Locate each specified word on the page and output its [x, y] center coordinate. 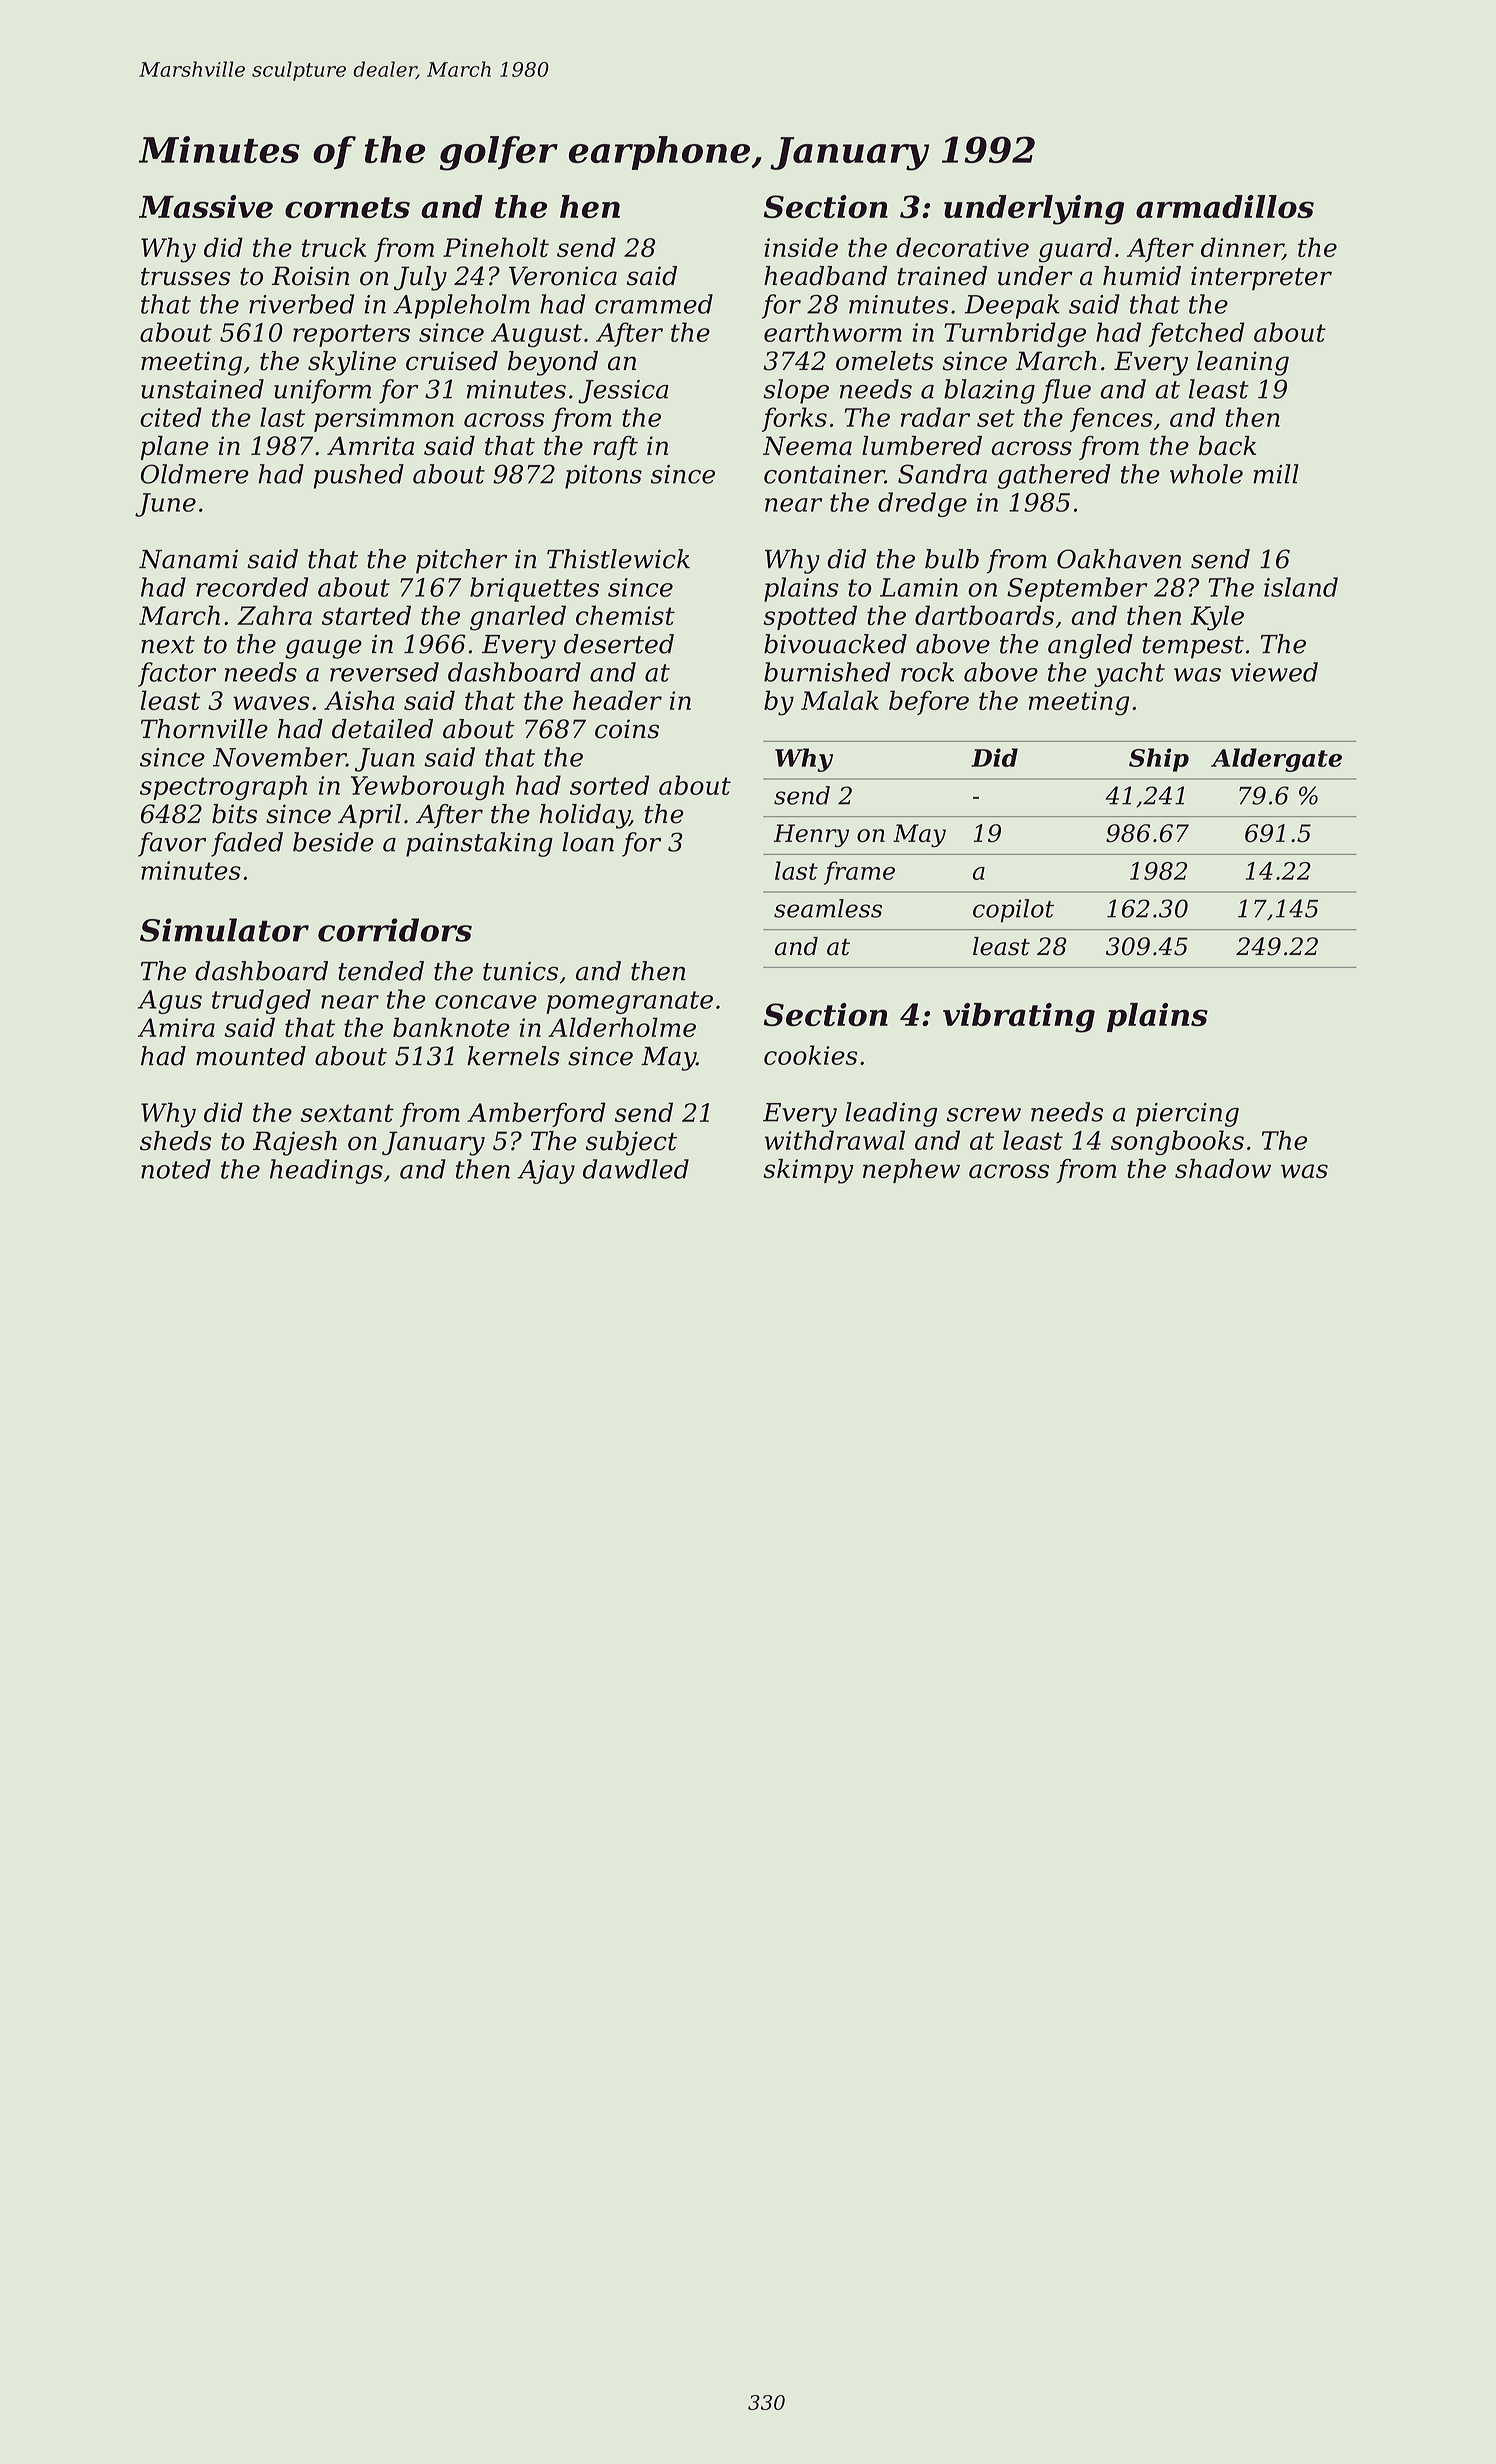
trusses [185, 277]
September [1077, 589]
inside [801, 247]
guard [1075, 250]
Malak [840, 700]
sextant [347, 1113]
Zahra [274, 615]
